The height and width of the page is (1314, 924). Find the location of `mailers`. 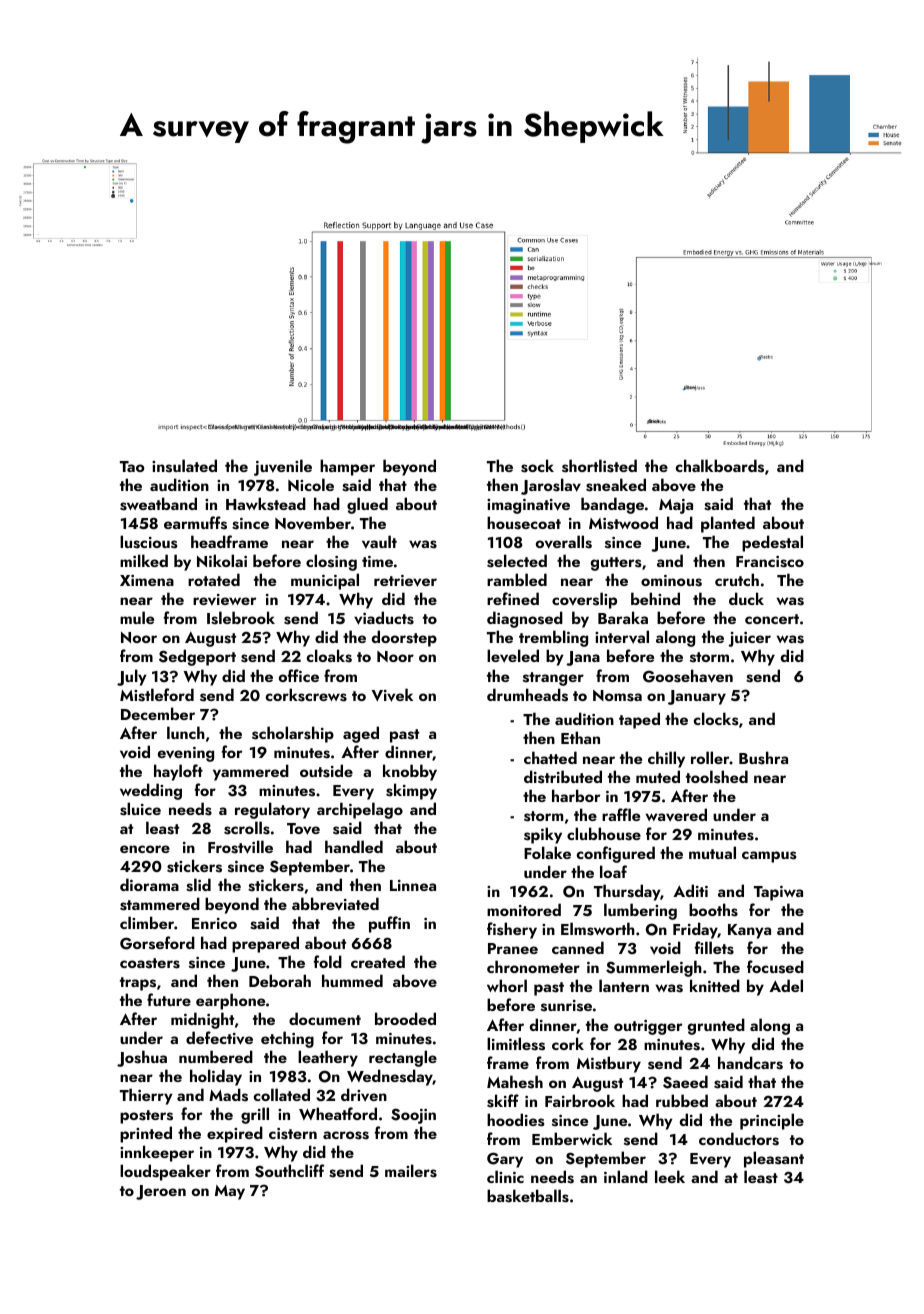

mailers is located at coordinates (411, 1171).
